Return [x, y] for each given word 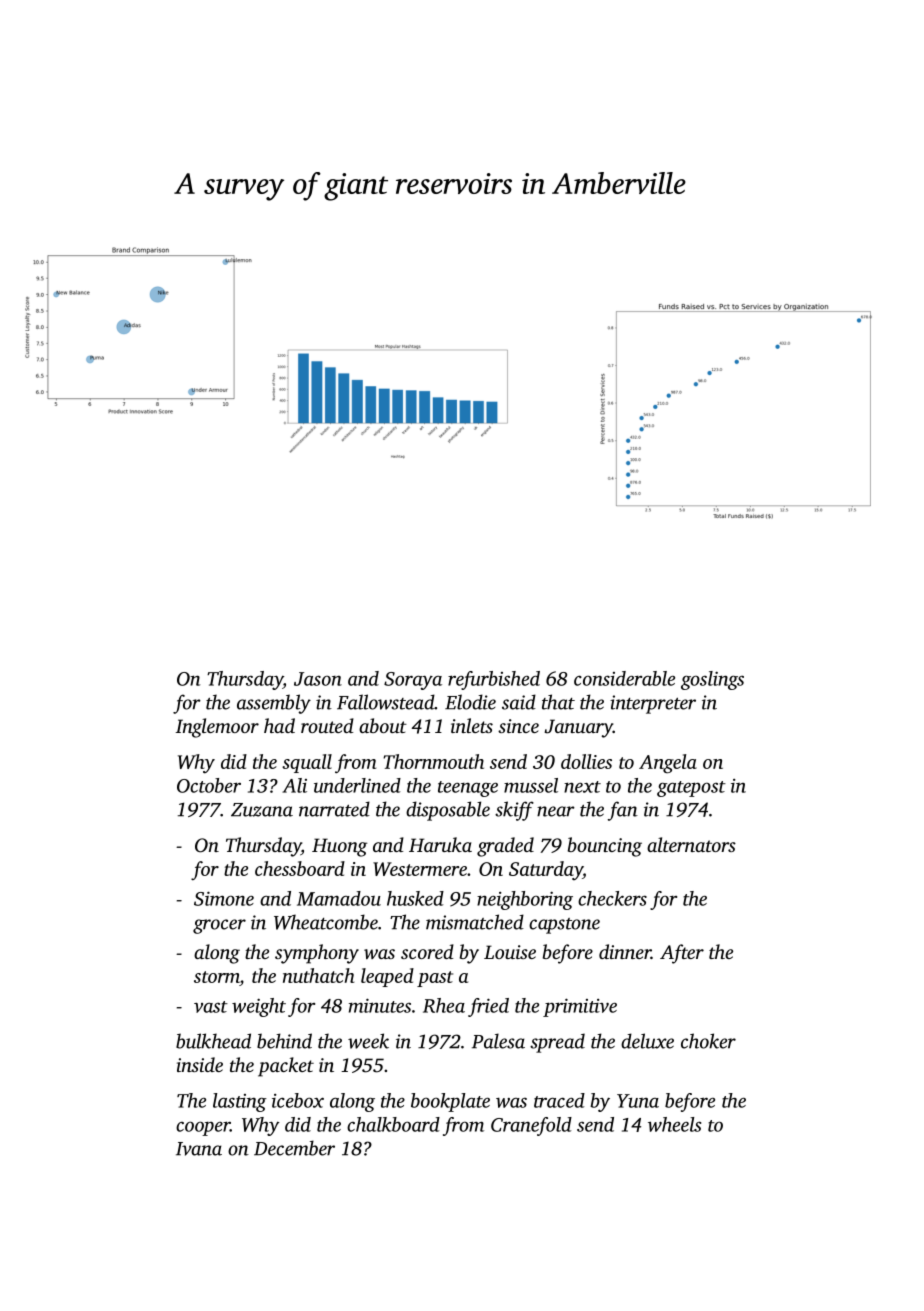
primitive [580, 1007]
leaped [387, 977]
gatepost [691, 789]
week [368, 1041]
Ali [294, 785]
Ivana [199, 1149]
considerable [624, 678]
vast [211, 1007]
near [556, 811]
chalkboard [393, 1124]
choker [708, 1041]
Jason [318, 679]
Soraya [413, 681]
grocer [219, 926]
